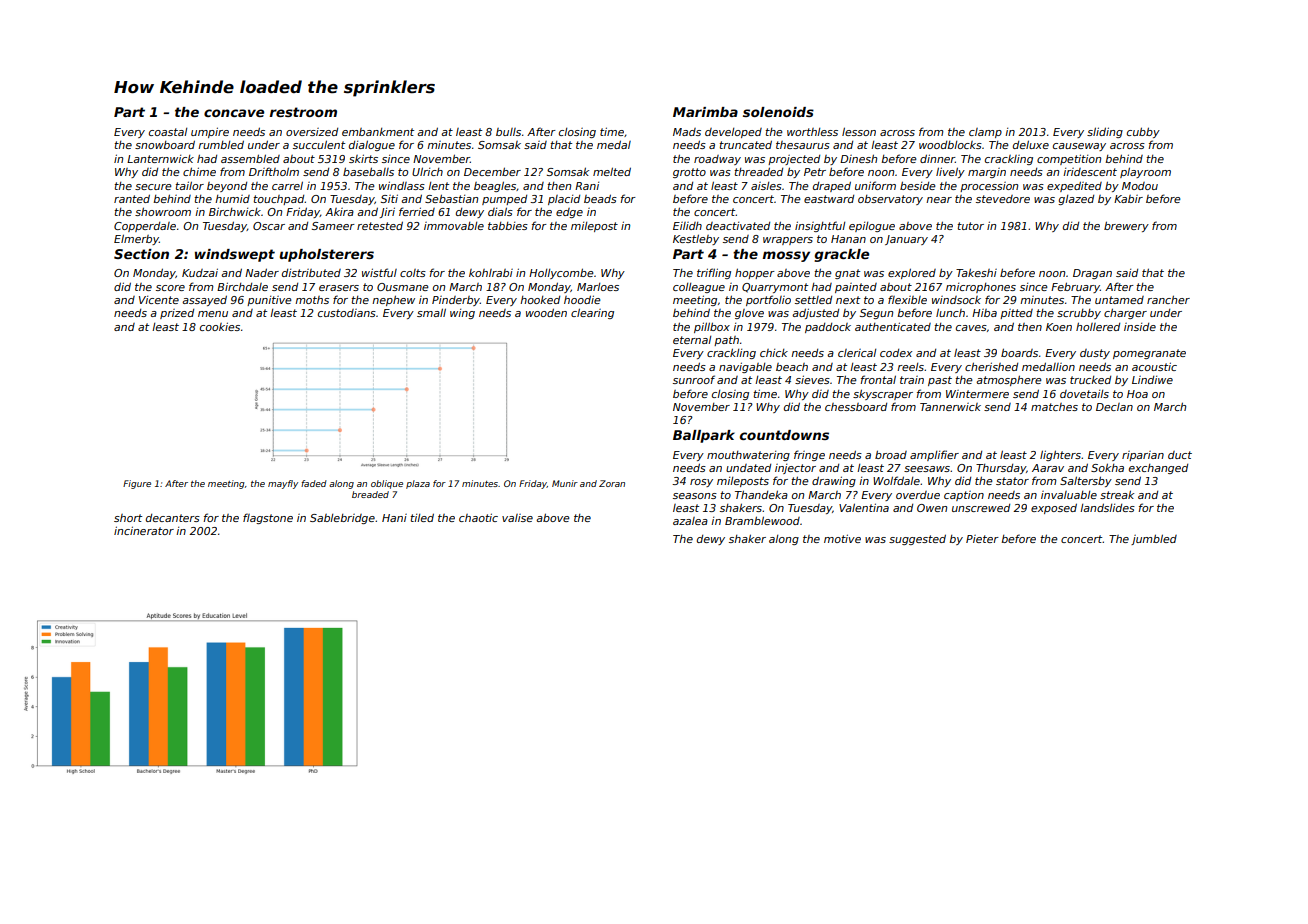 Image resolution: width=1308 pixels, height=924 pixels. I want to click on Mads, so click(687, 132).
